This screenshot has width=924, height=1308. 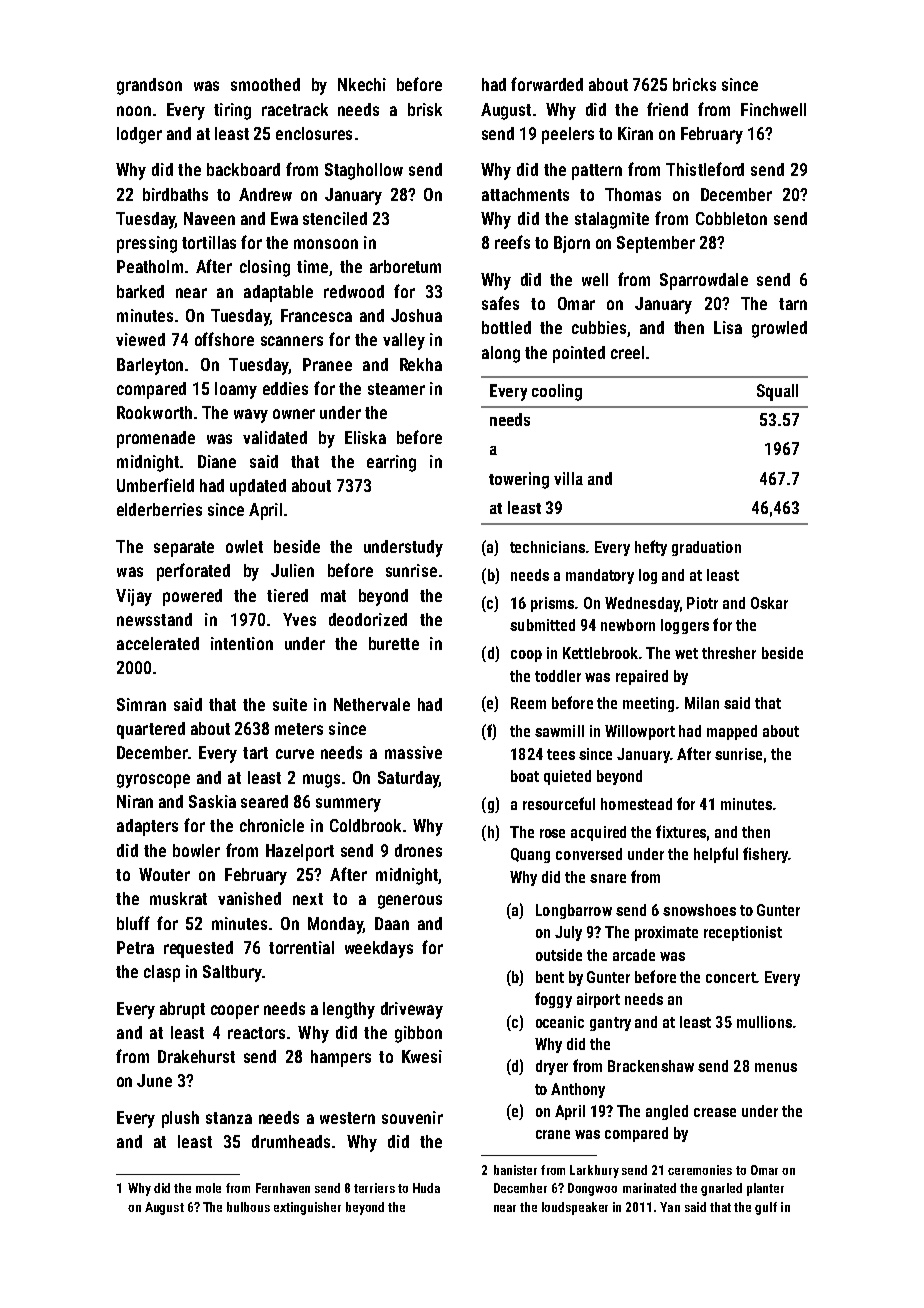 I want to click on dryer, so click(x=552, y=1067).
